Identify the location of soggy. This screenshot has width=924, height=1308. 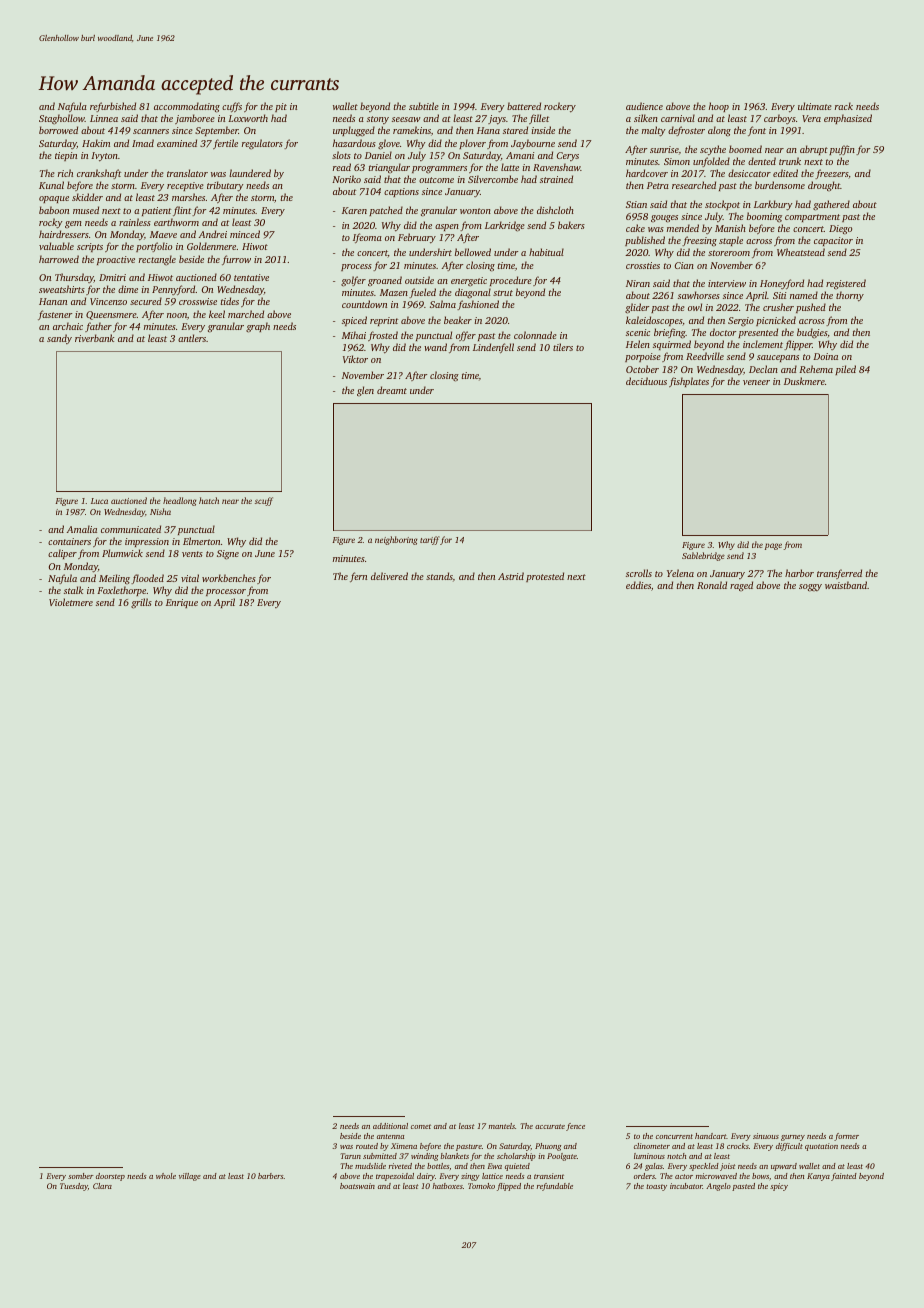
(810, 588).
